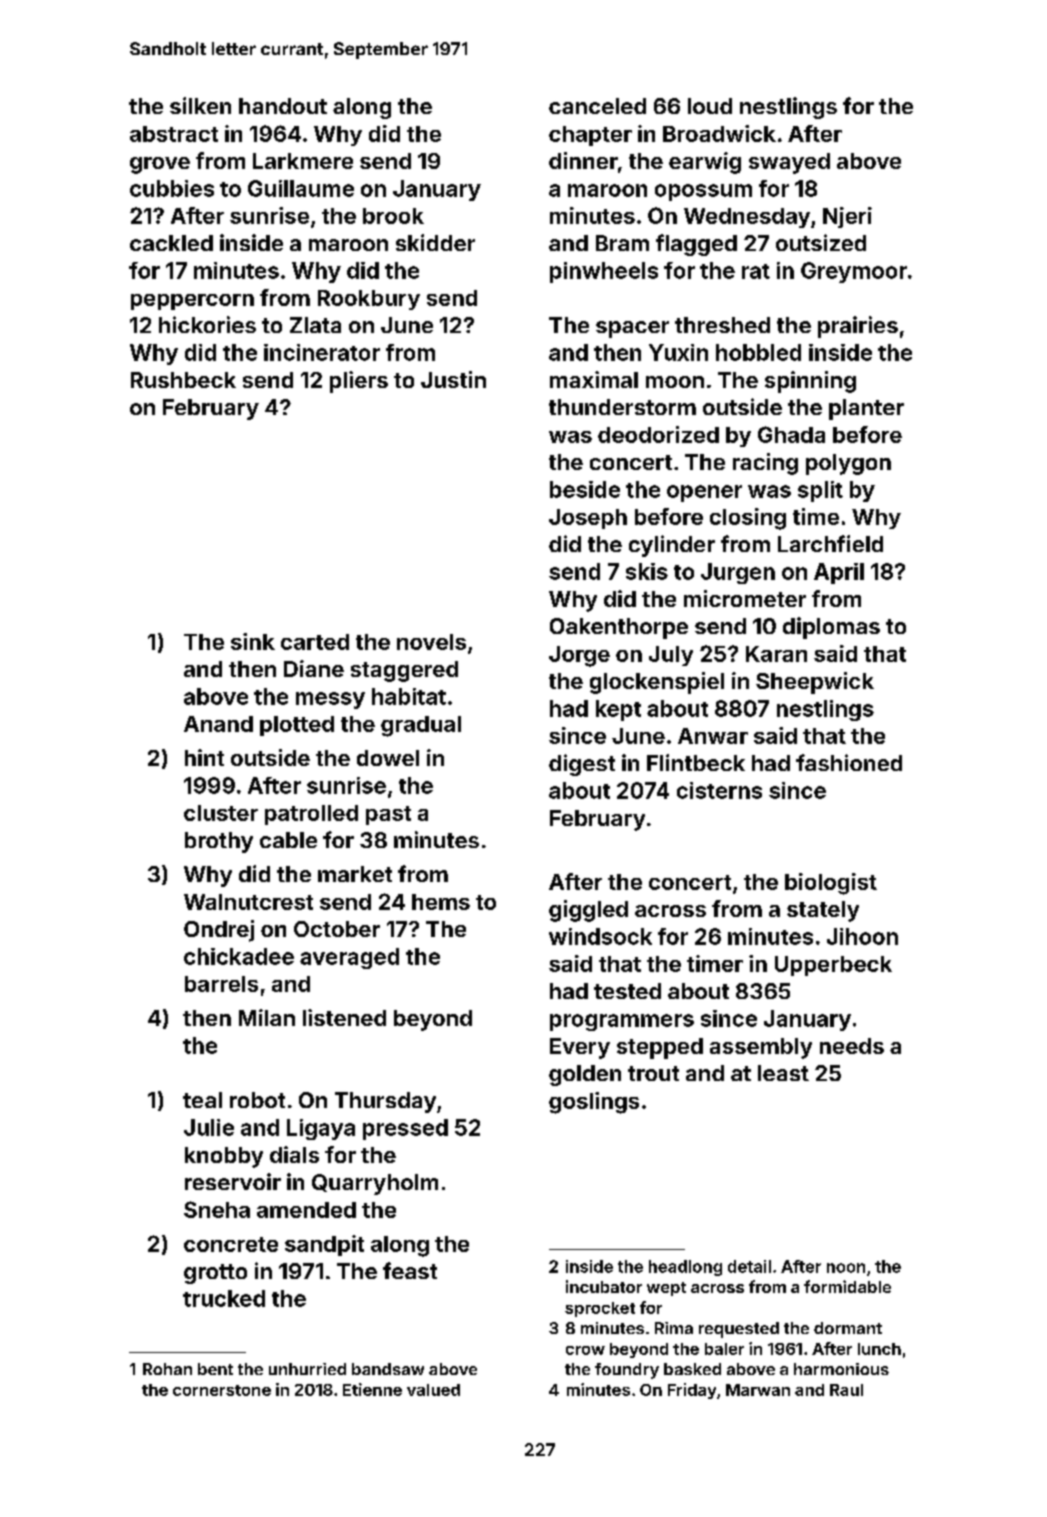 The width and height of the screenshot is (1047, 1517). What do you see at coordinates (619, 628) in the screenshot?
I see `Oakenthorpe` at bounding box center [619, 628].
